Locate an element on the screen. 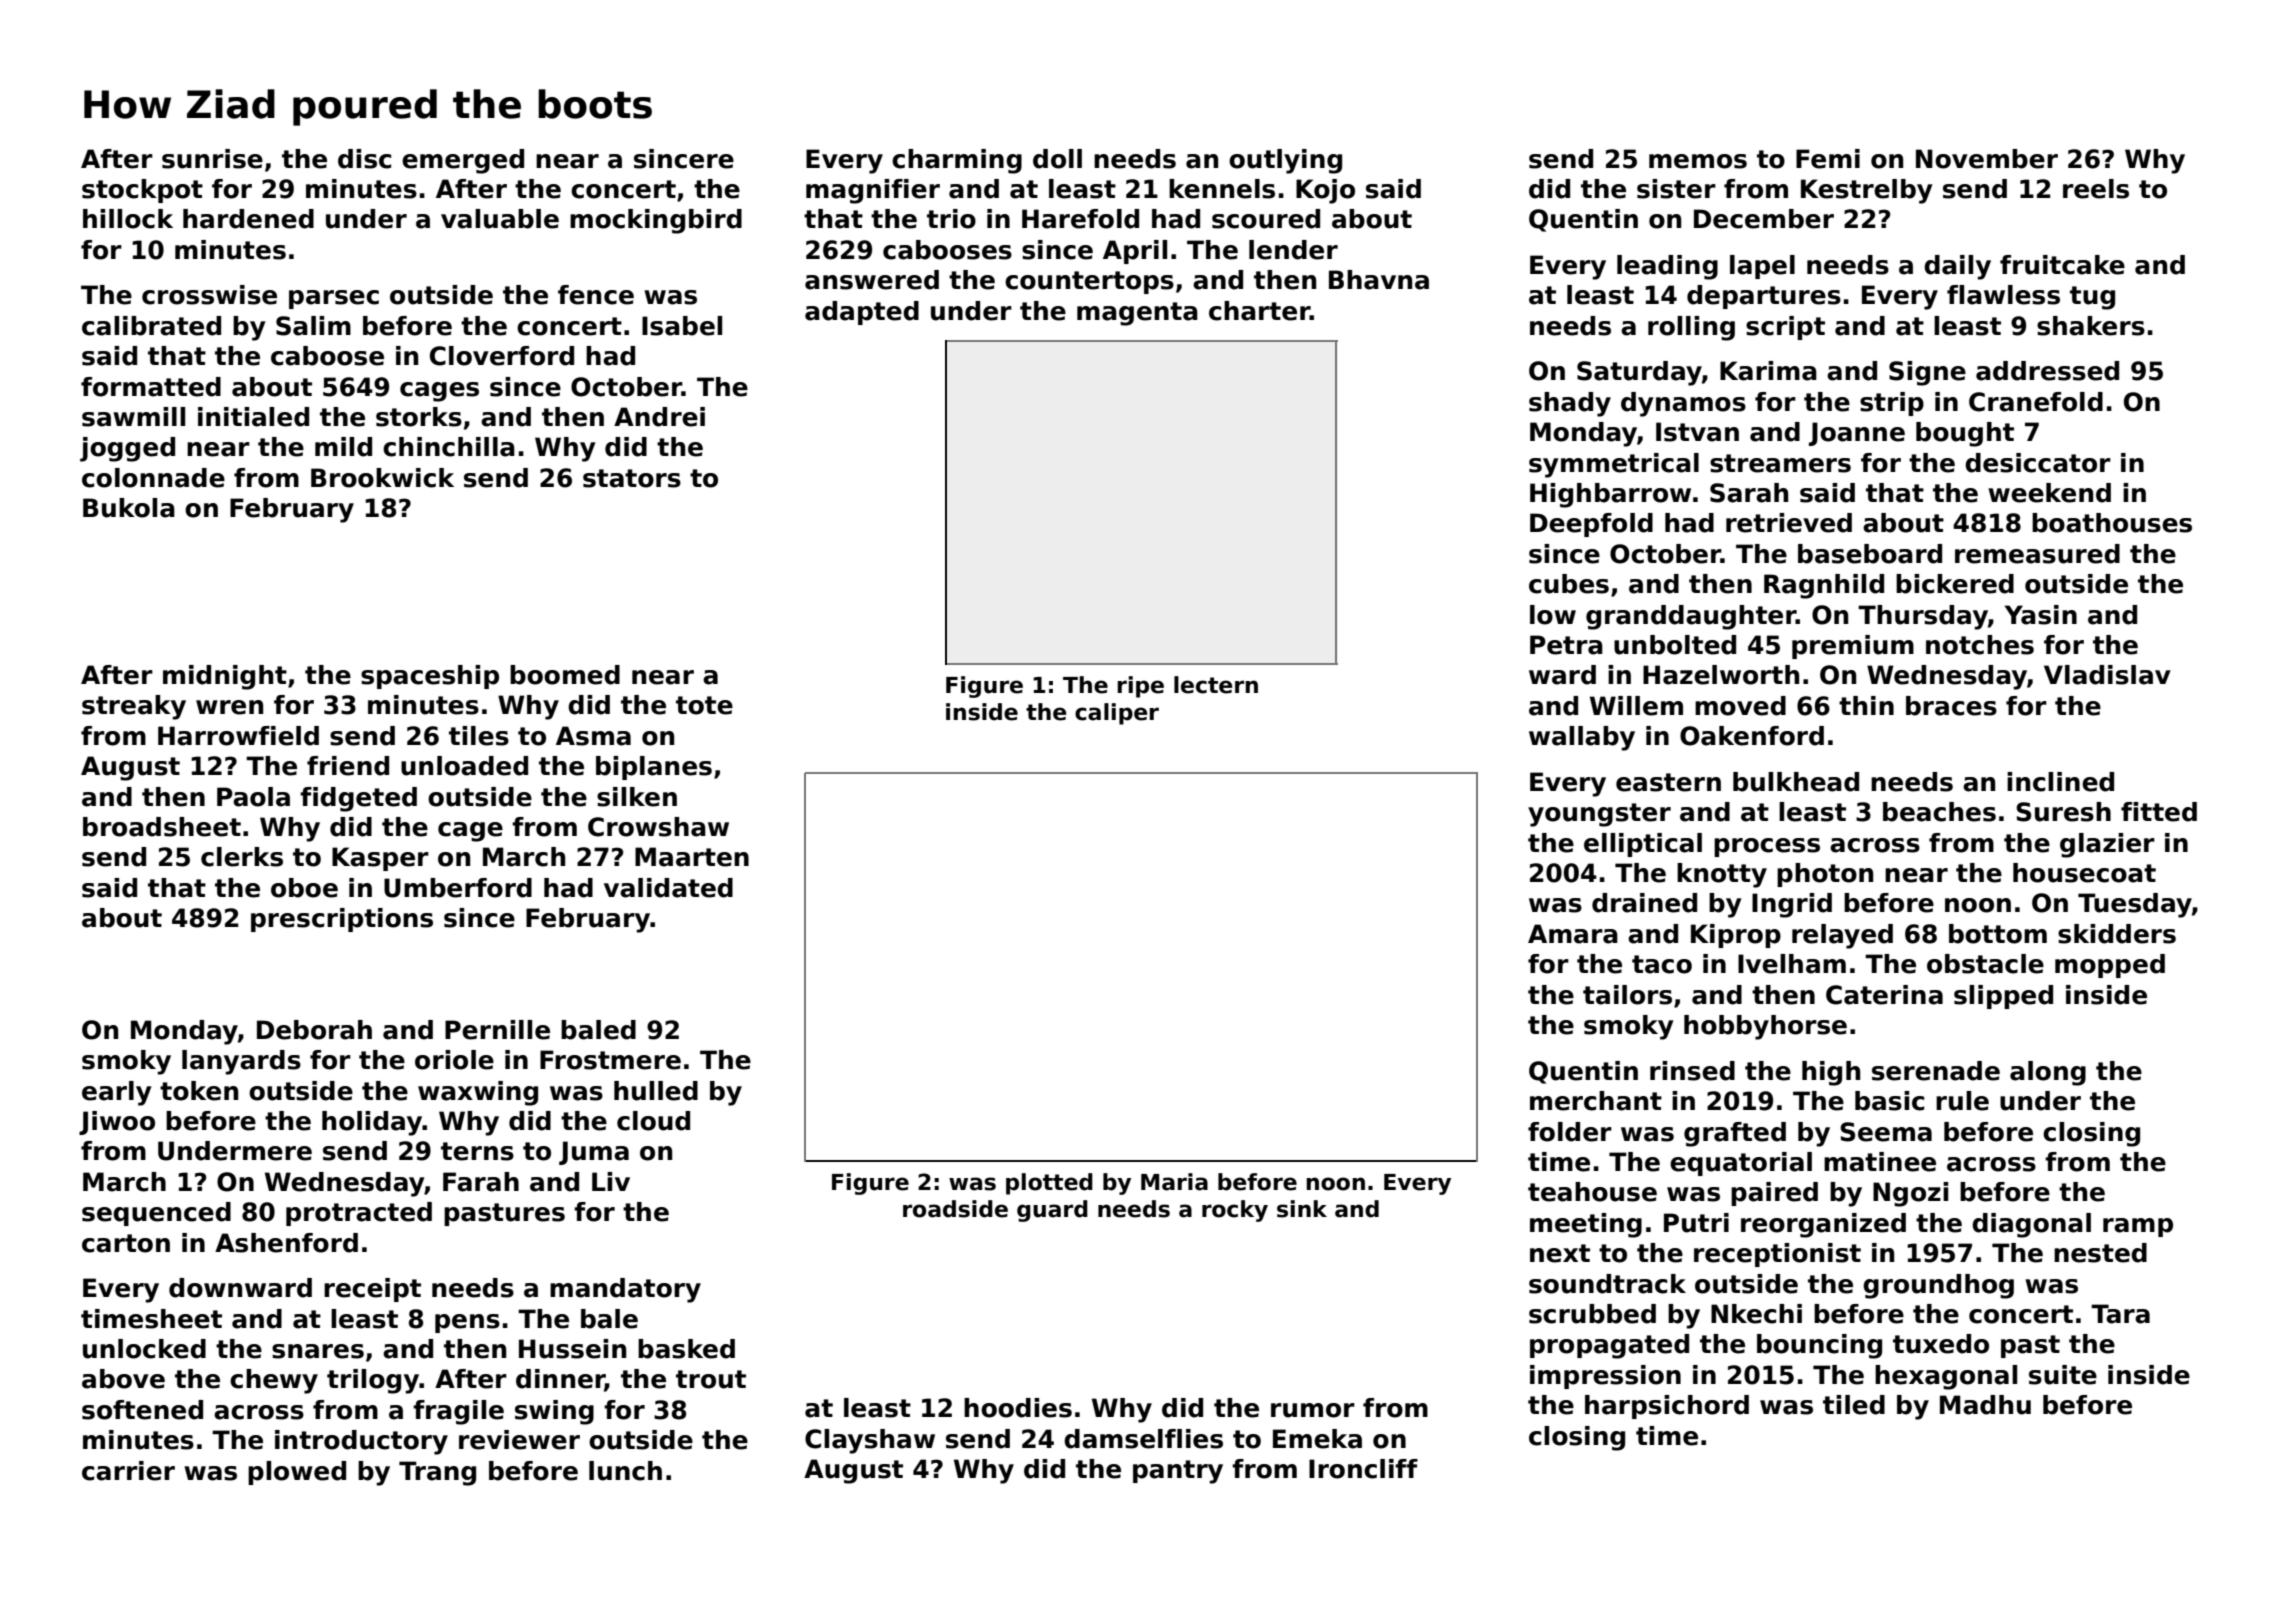 The image size is (2282, 1614). scoured is located at coordinates (1266, 219).
